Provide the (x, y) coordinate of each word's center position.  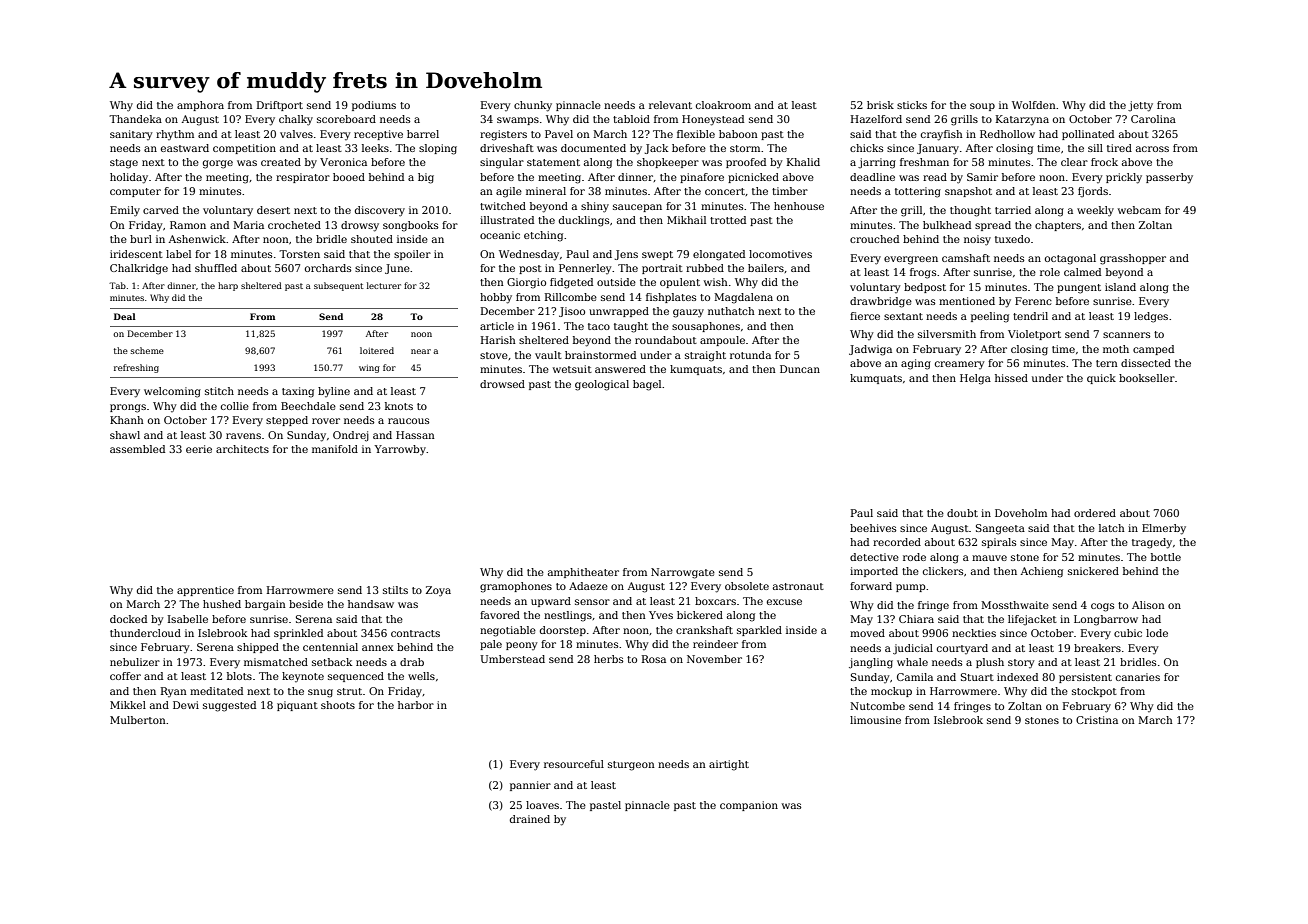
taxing (298, 392)
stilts (395, 590)
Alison (1148, 605)
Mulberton (138, 720)
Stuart (977, 677)
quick (1101, 379)
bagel (647, 385)
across (1152, 149)
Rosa (654, 659)
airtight (729, 765)
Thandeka (135, 119)
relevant (670, 105)
